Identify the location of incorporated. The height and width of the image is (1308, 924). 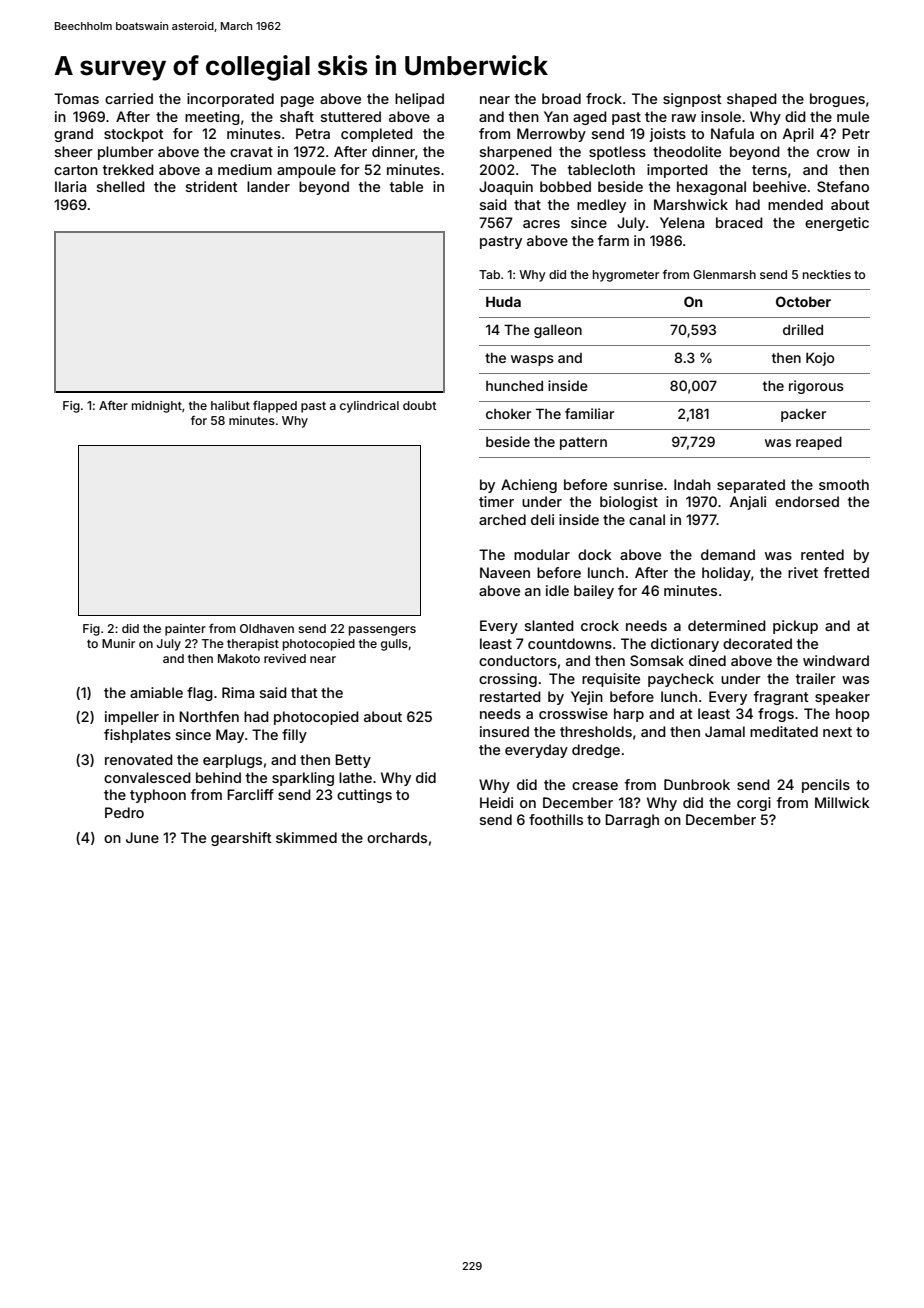
(230, 100).
